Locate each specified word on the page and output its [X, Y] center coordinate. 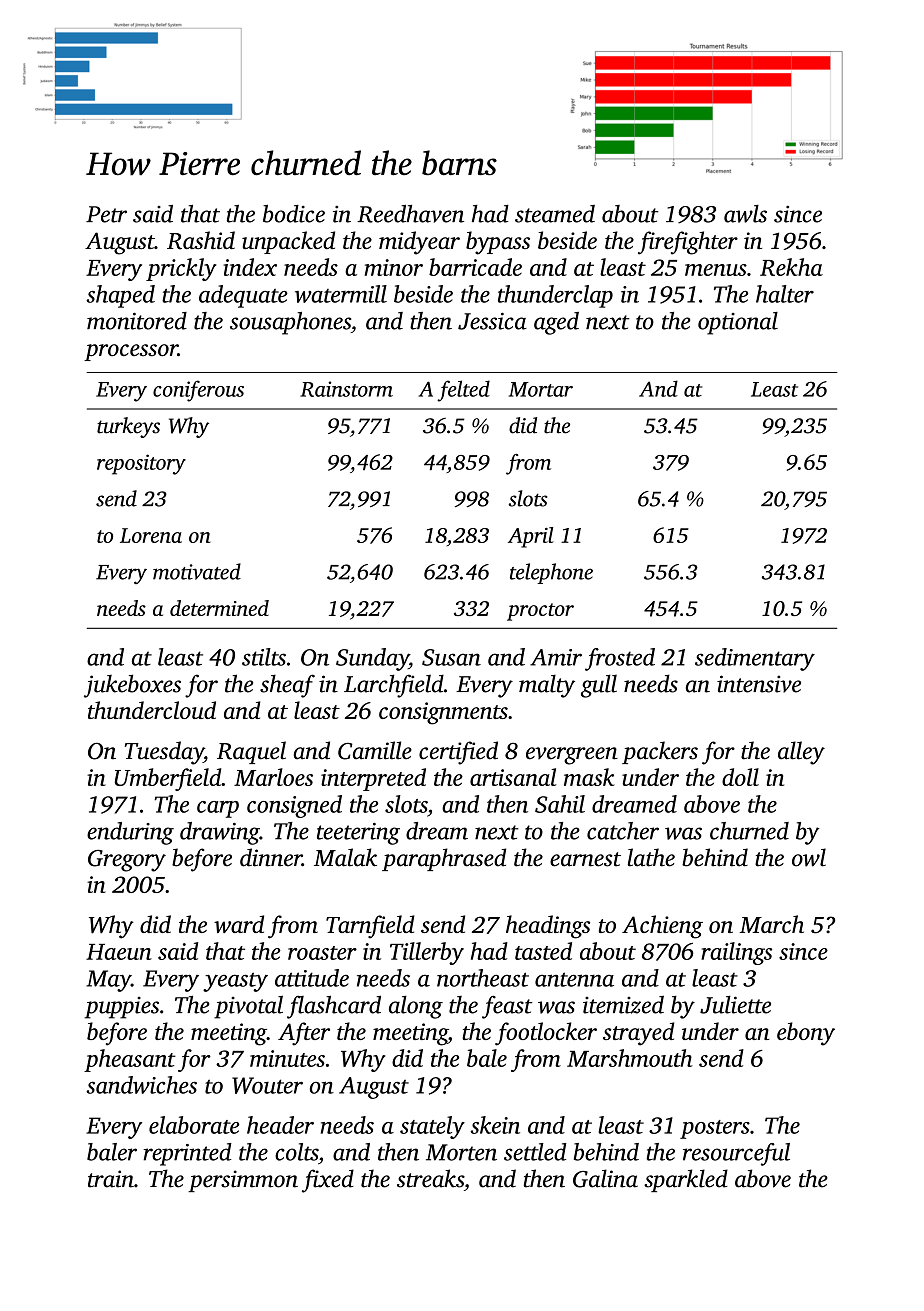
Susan [451, 657]
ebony [806, 1034]
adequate [243, 296]
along [416, 1007]
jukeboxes [132, 686]
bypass [498, 243]
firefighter [688, 243]
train [111, 1179]
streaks [430, 1178]
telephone [551, 573]
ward [239, 924]
